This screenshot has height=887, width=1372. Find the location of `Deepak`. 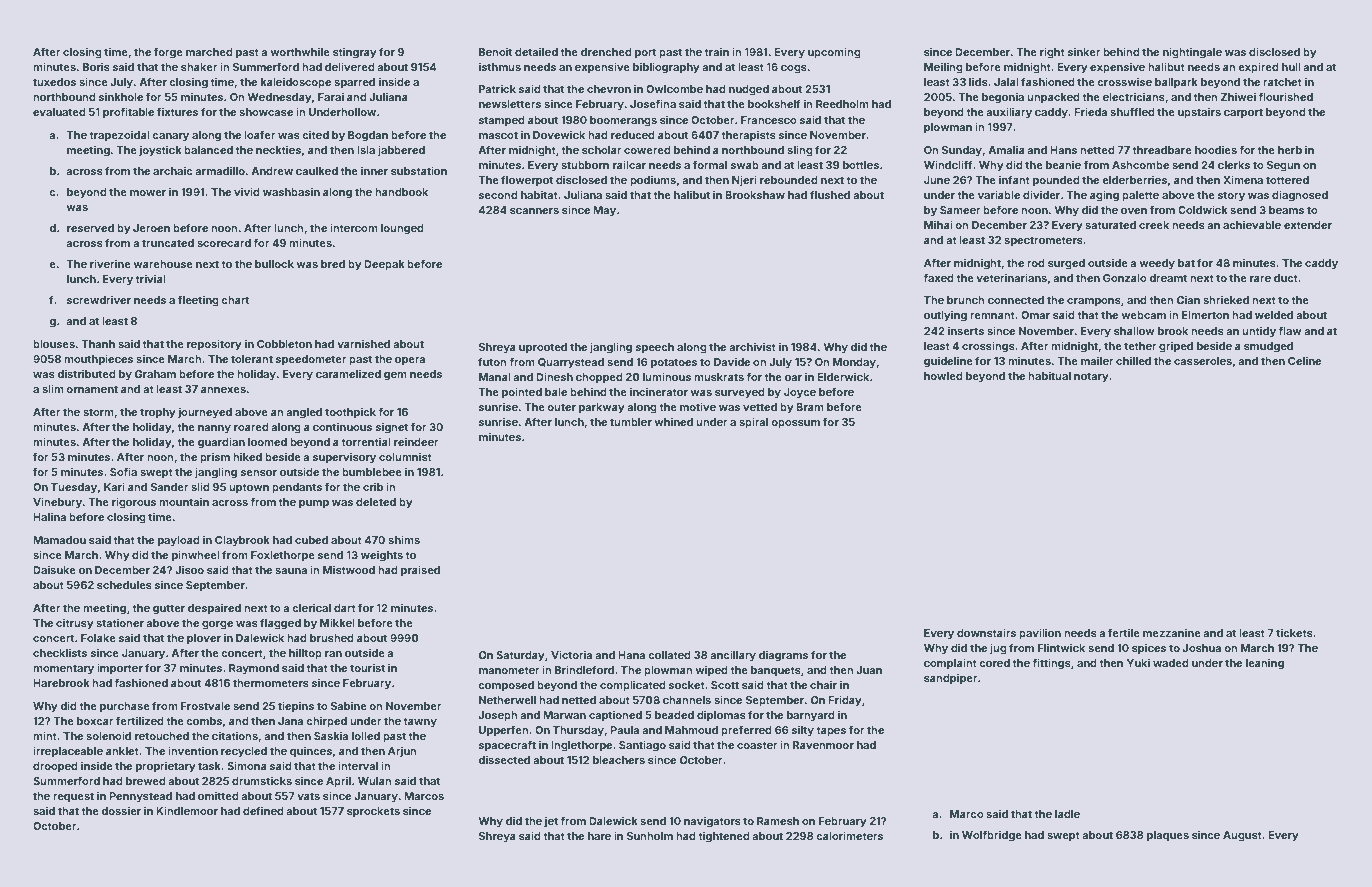

Deepak is located at coordinates (384, 265).
